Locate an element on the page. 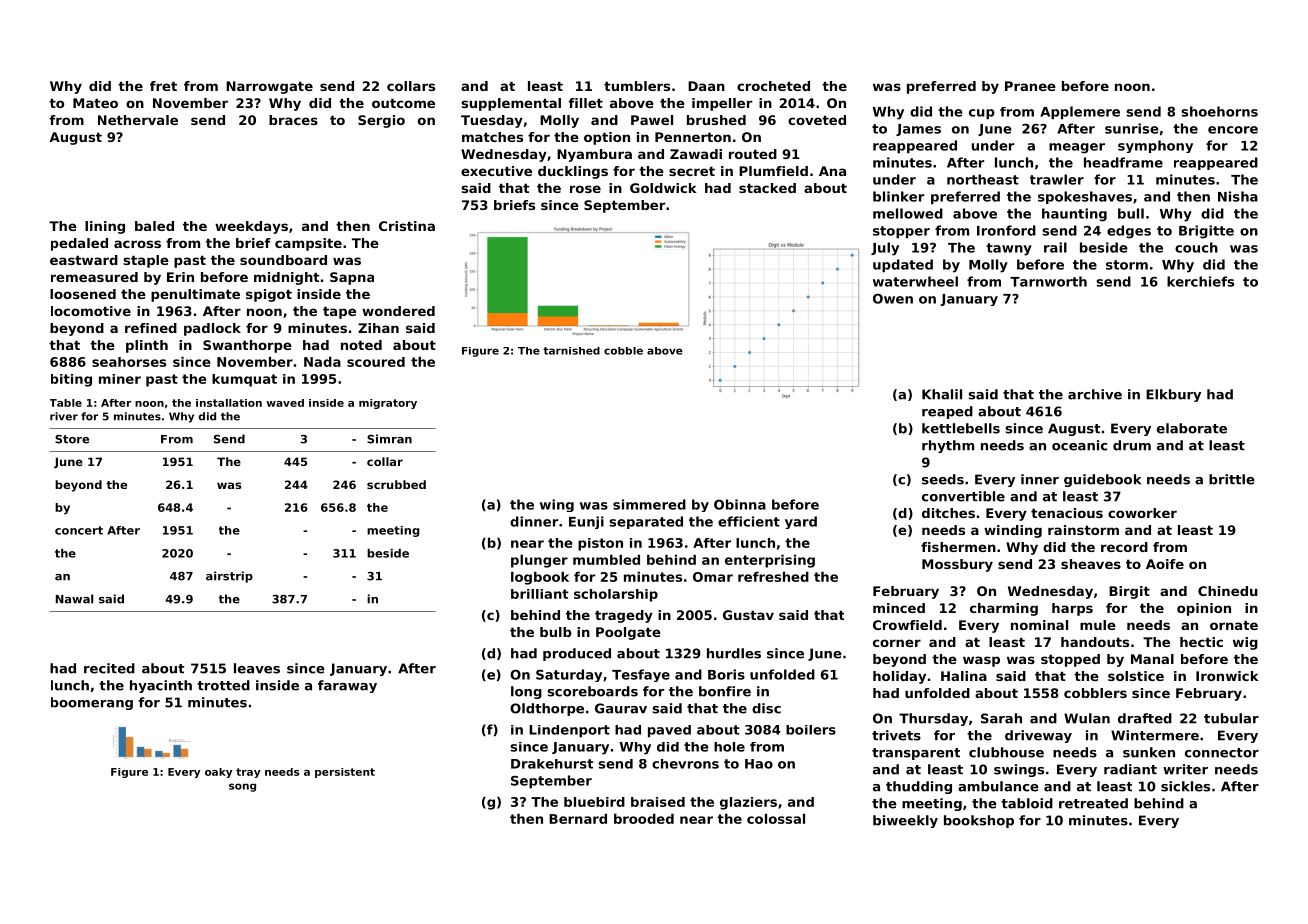 The image size is (1308, 924). sheaves is located at coordinates (1091, 564).
